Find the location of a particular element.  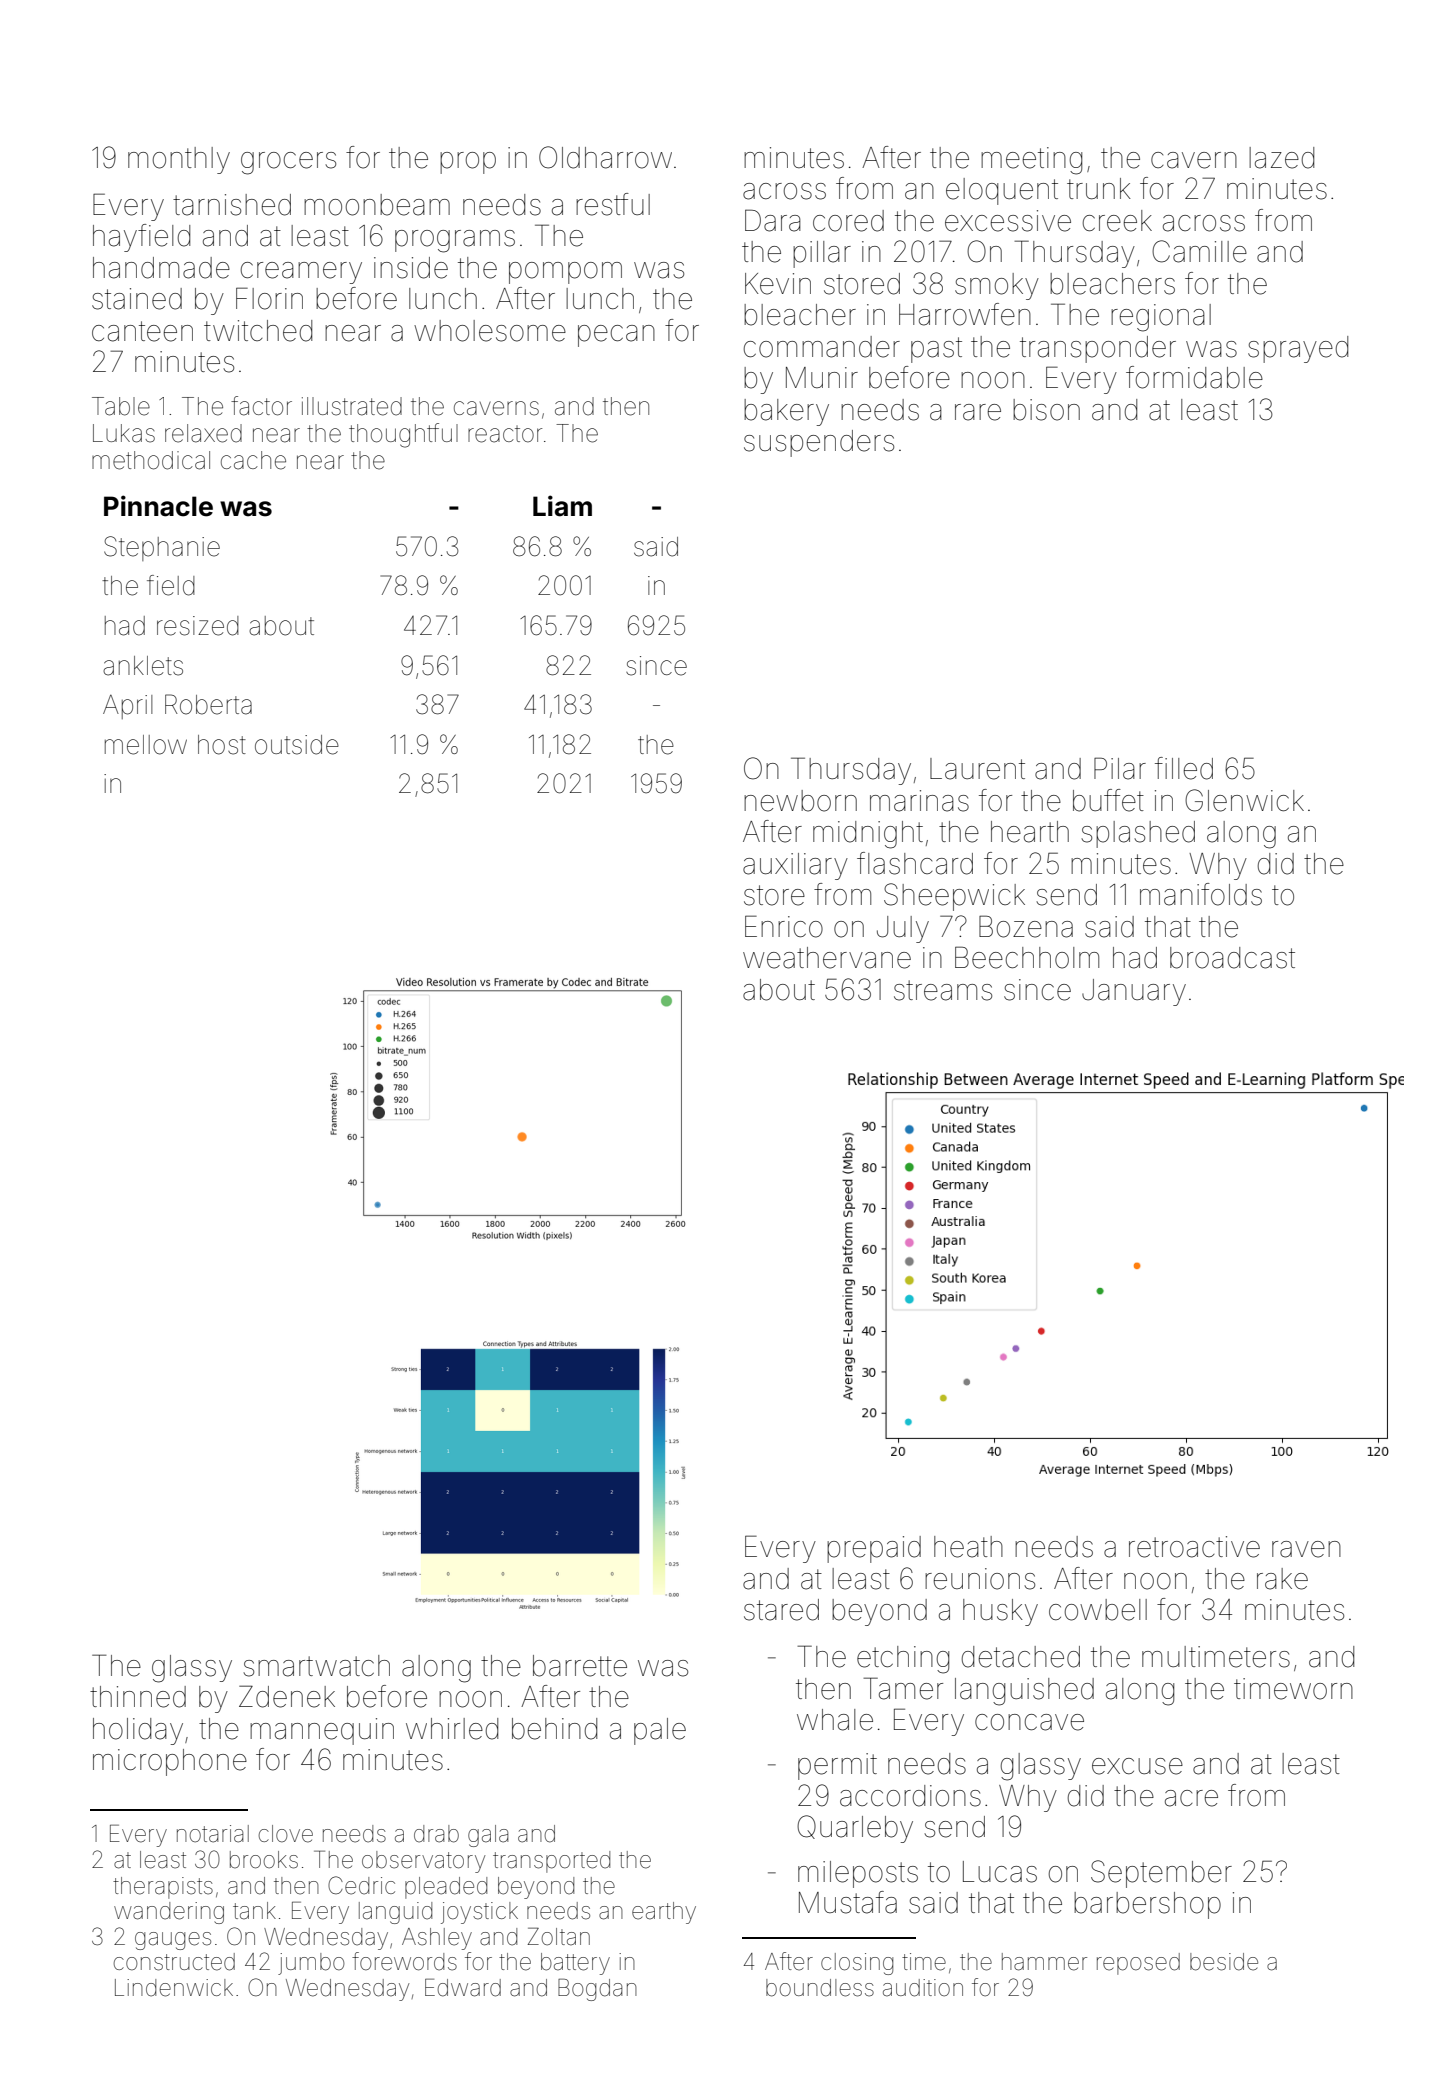

retroactive is located at coordinates (1194, 1547).
